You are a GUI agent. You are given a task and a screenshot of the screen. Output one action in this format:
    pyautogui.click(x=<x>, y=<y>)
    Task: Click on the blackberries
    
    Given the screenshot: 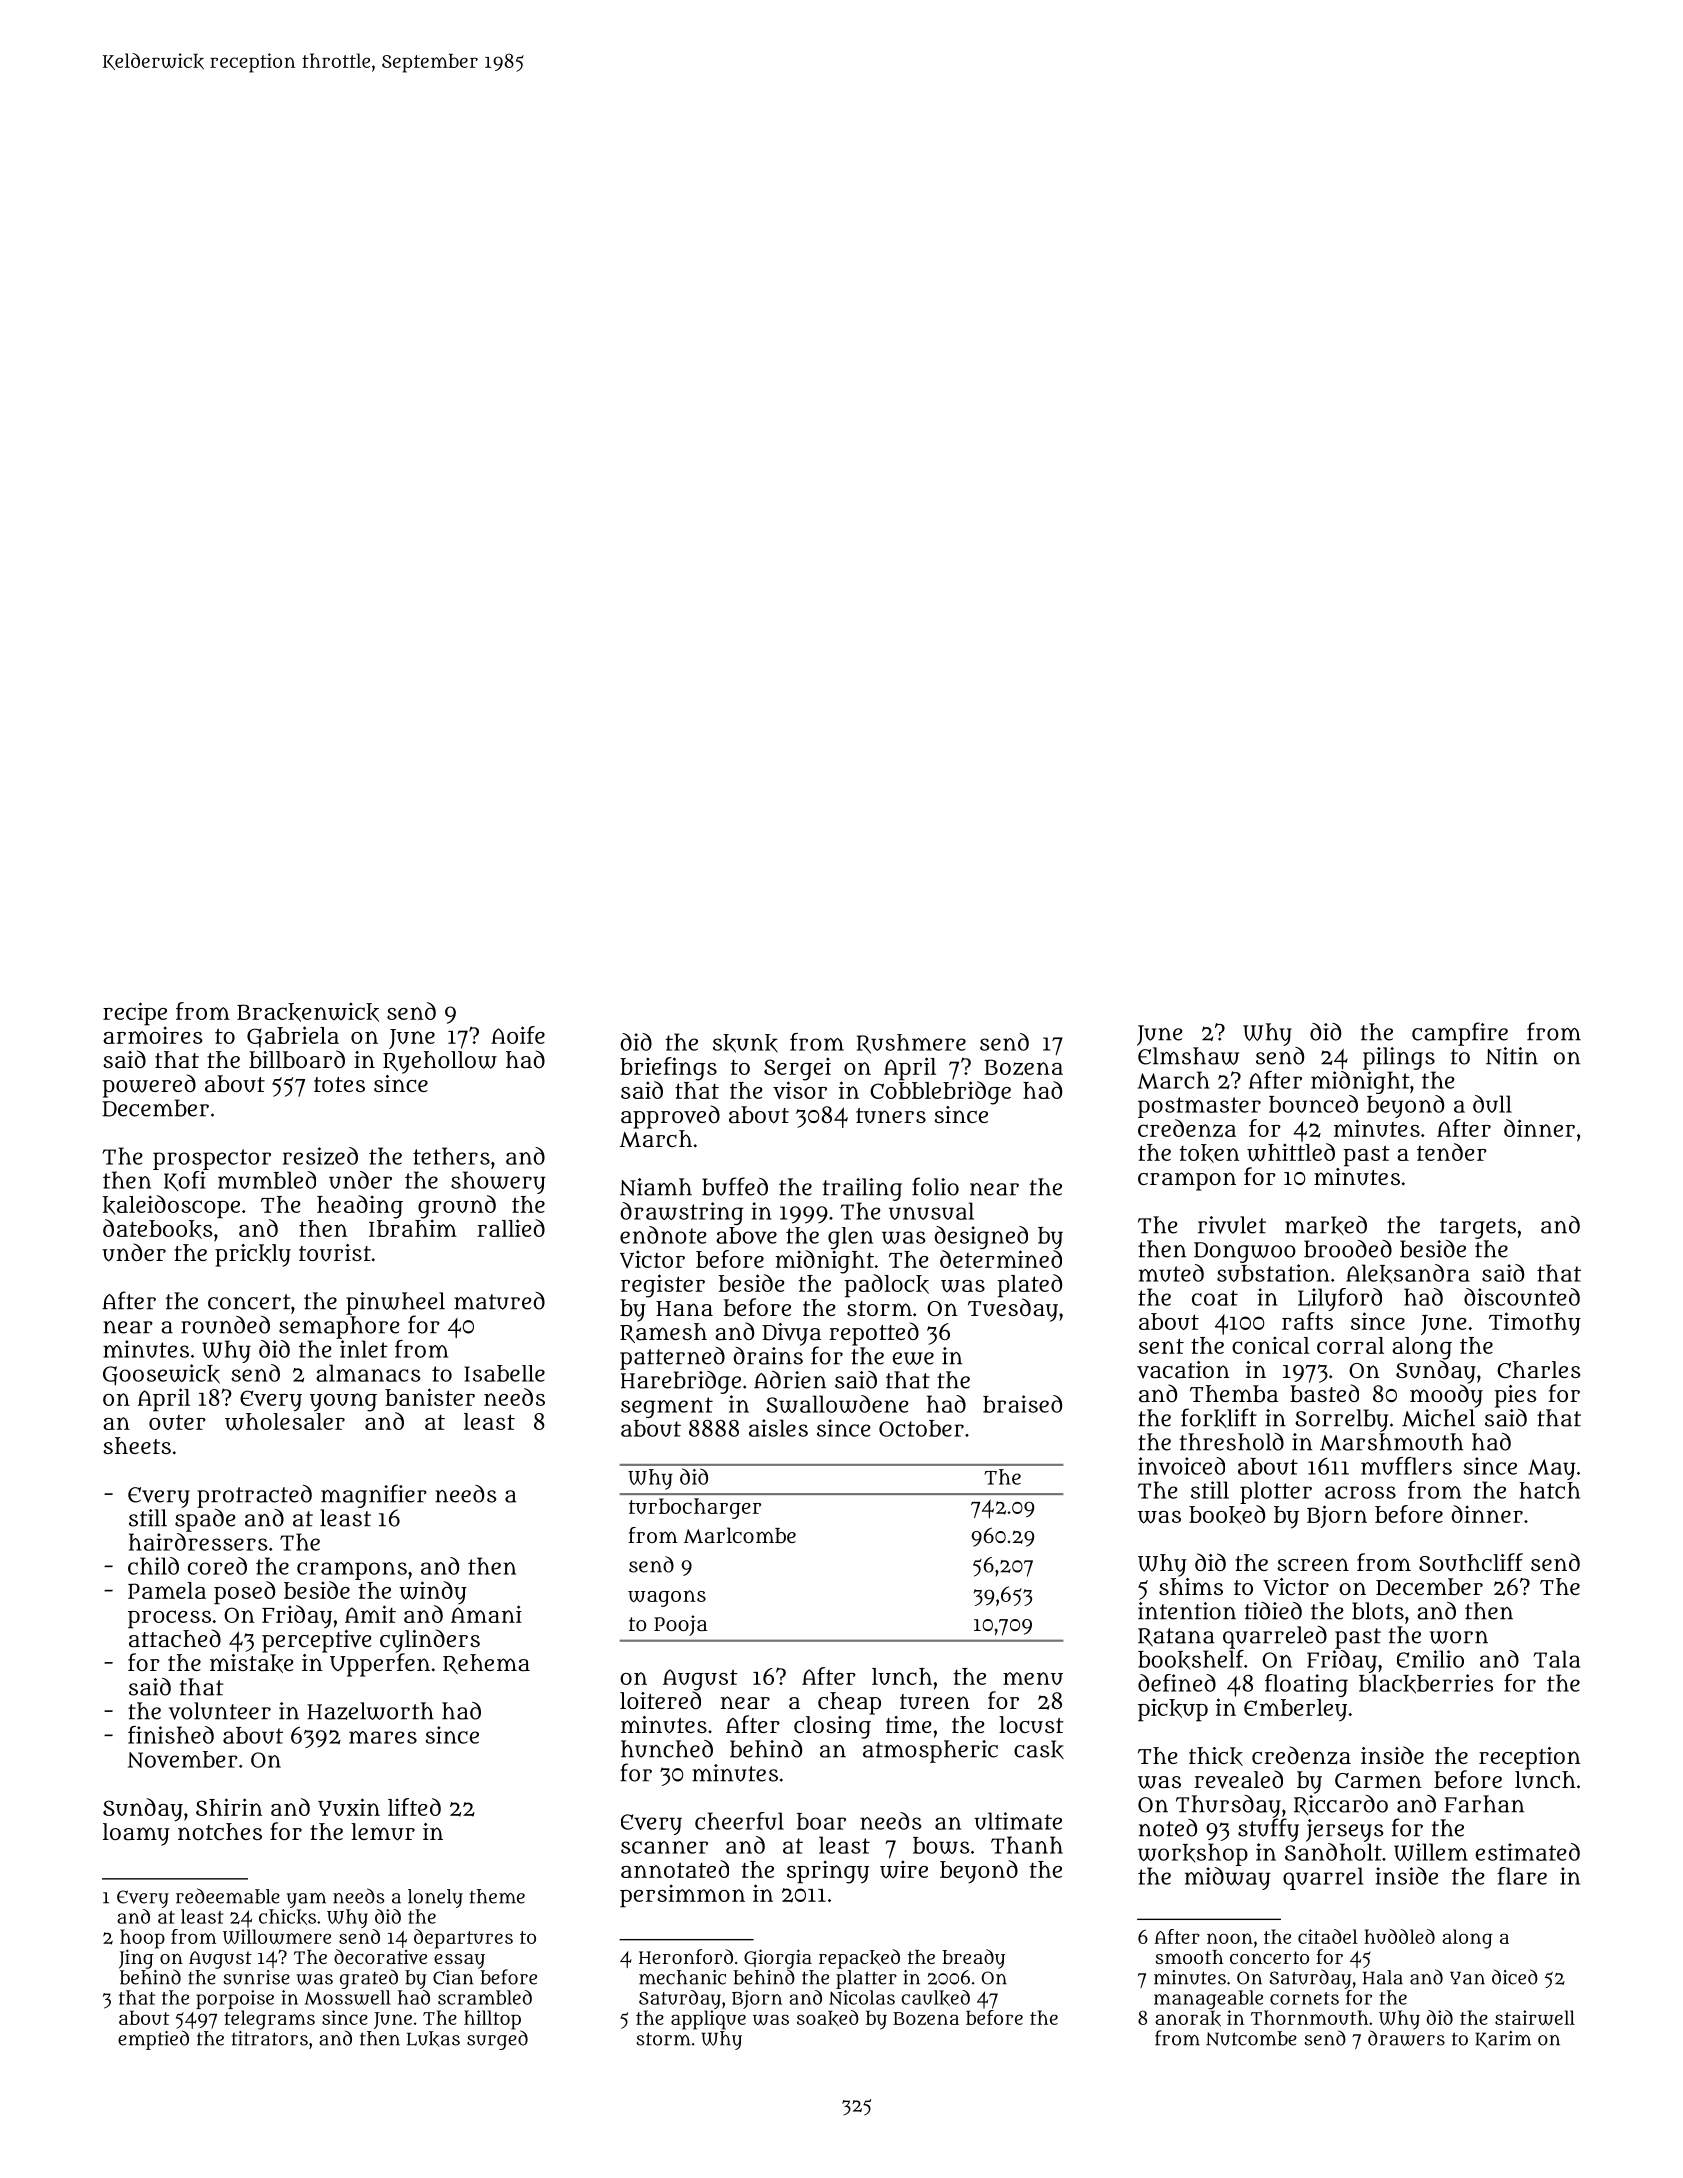 What is the action you would take?
    pyautogui.click(x=1426, y=1684)
